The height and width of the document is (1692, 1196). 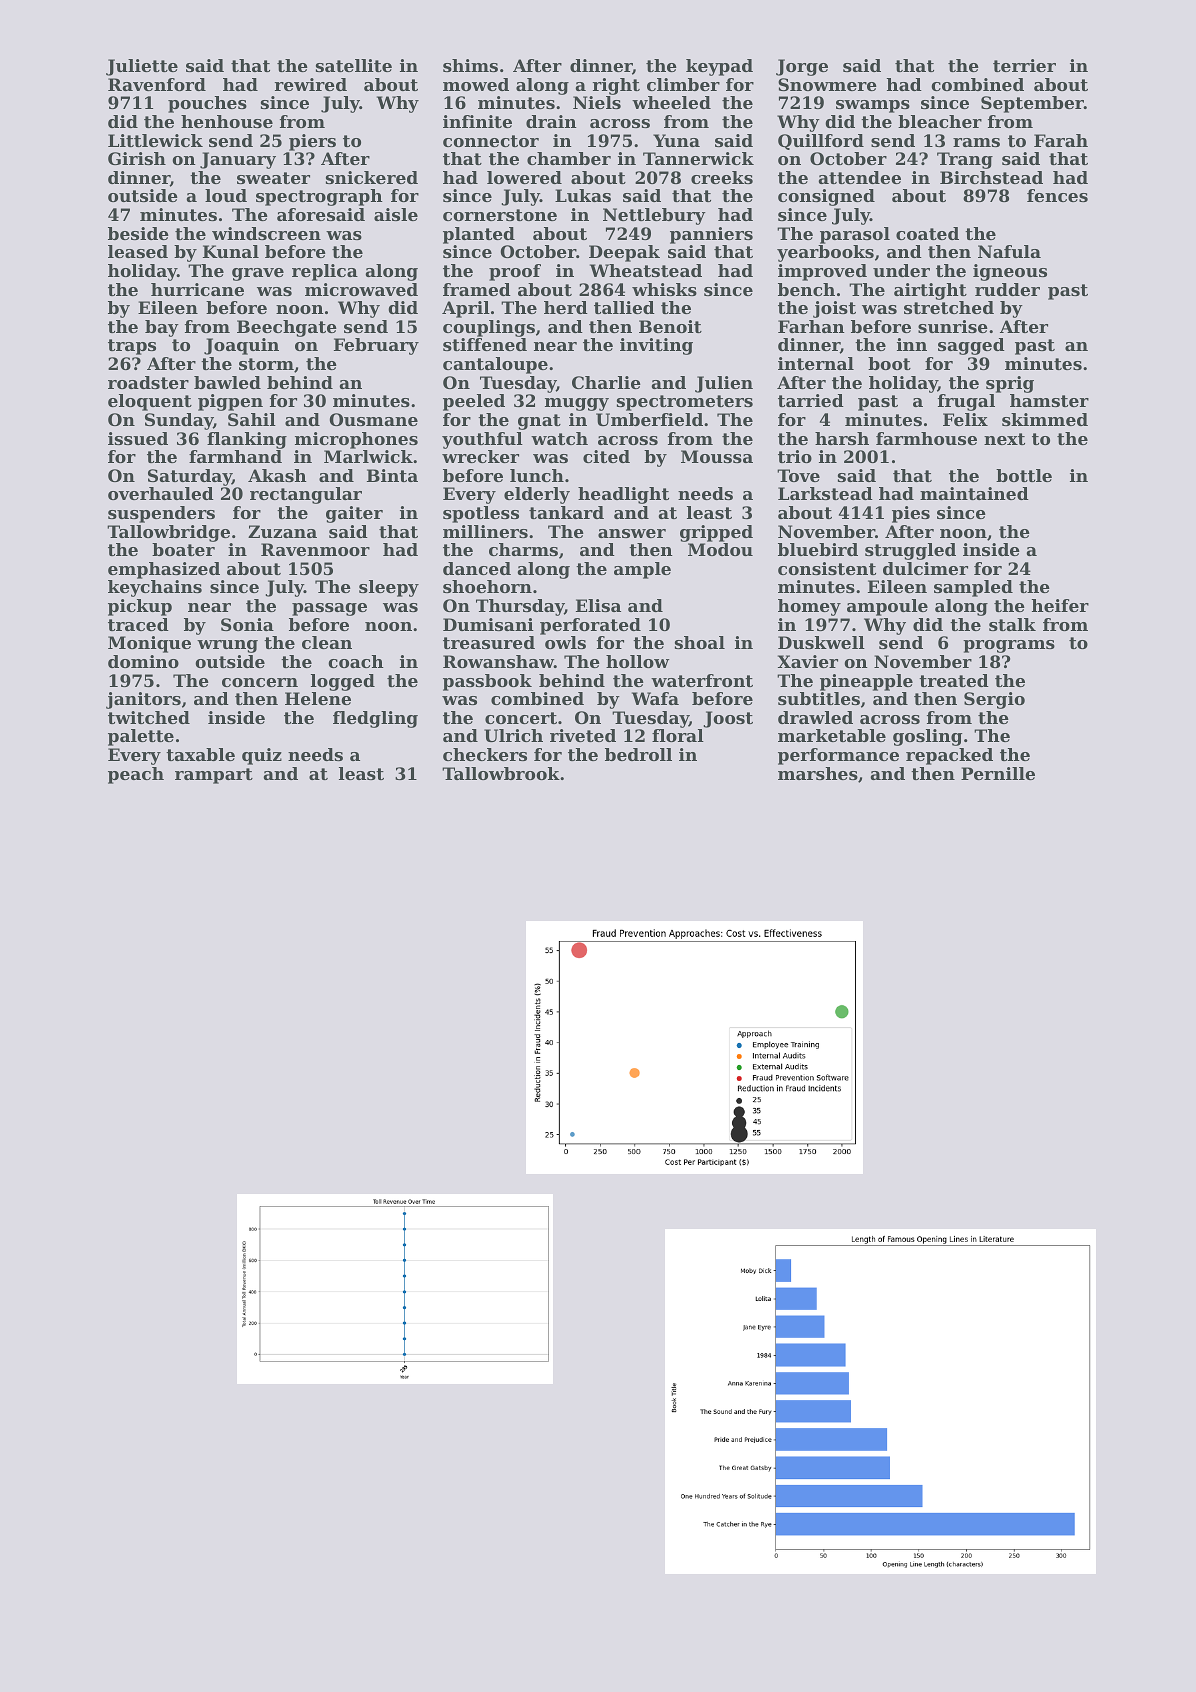 I want to click on Ousmane, so click(x=373, y=419).
